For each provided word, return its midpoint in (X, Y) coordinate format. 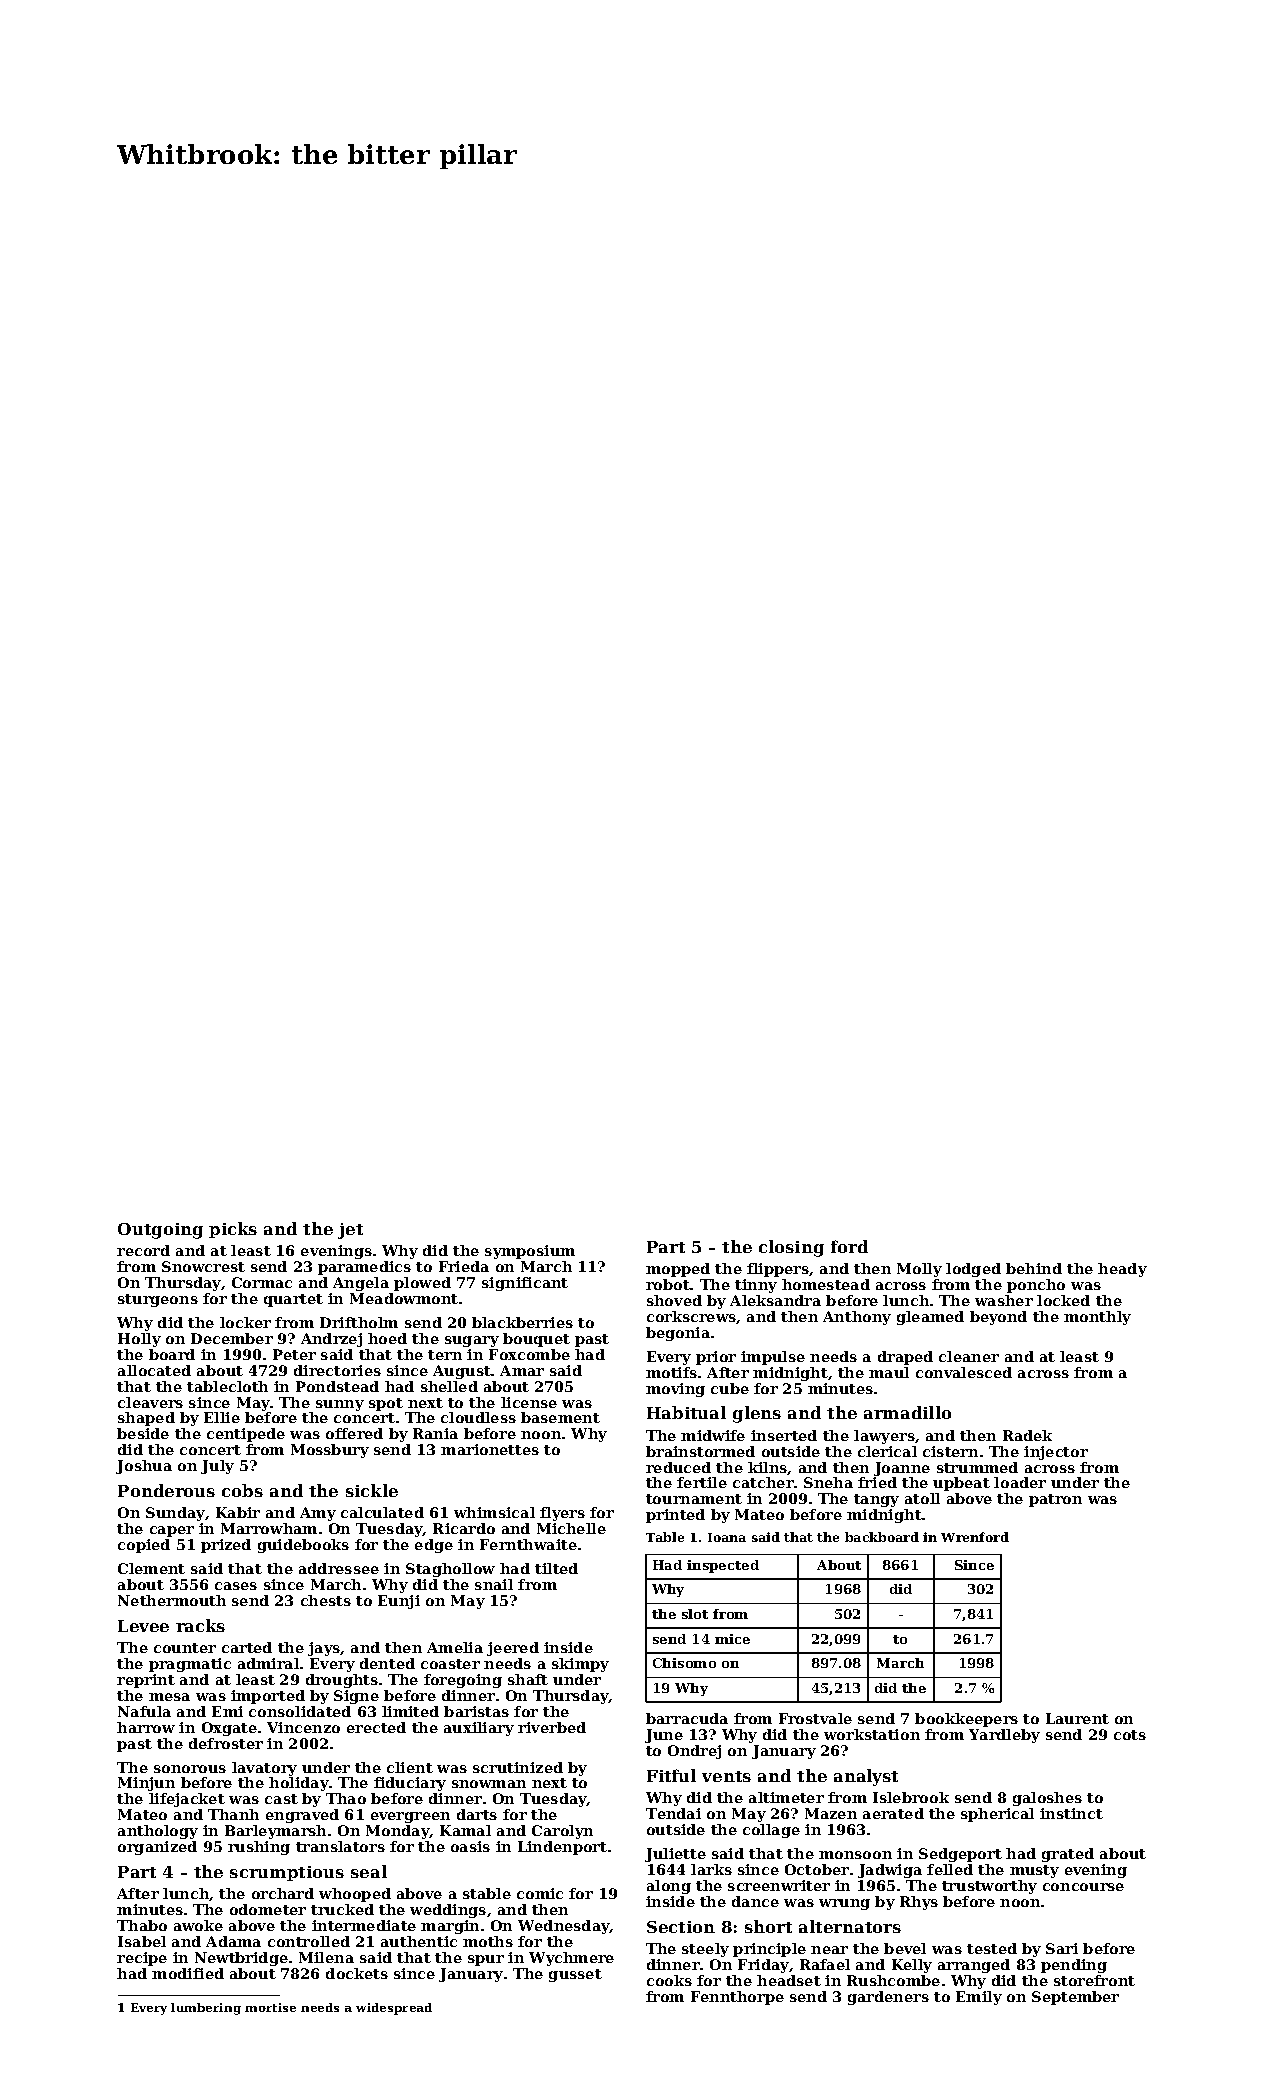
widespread (394, 2009)
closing (791, 1248)
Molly (919, 1270)
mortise (270, 2007)
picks (233, 1230)
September (1075, 1998)
